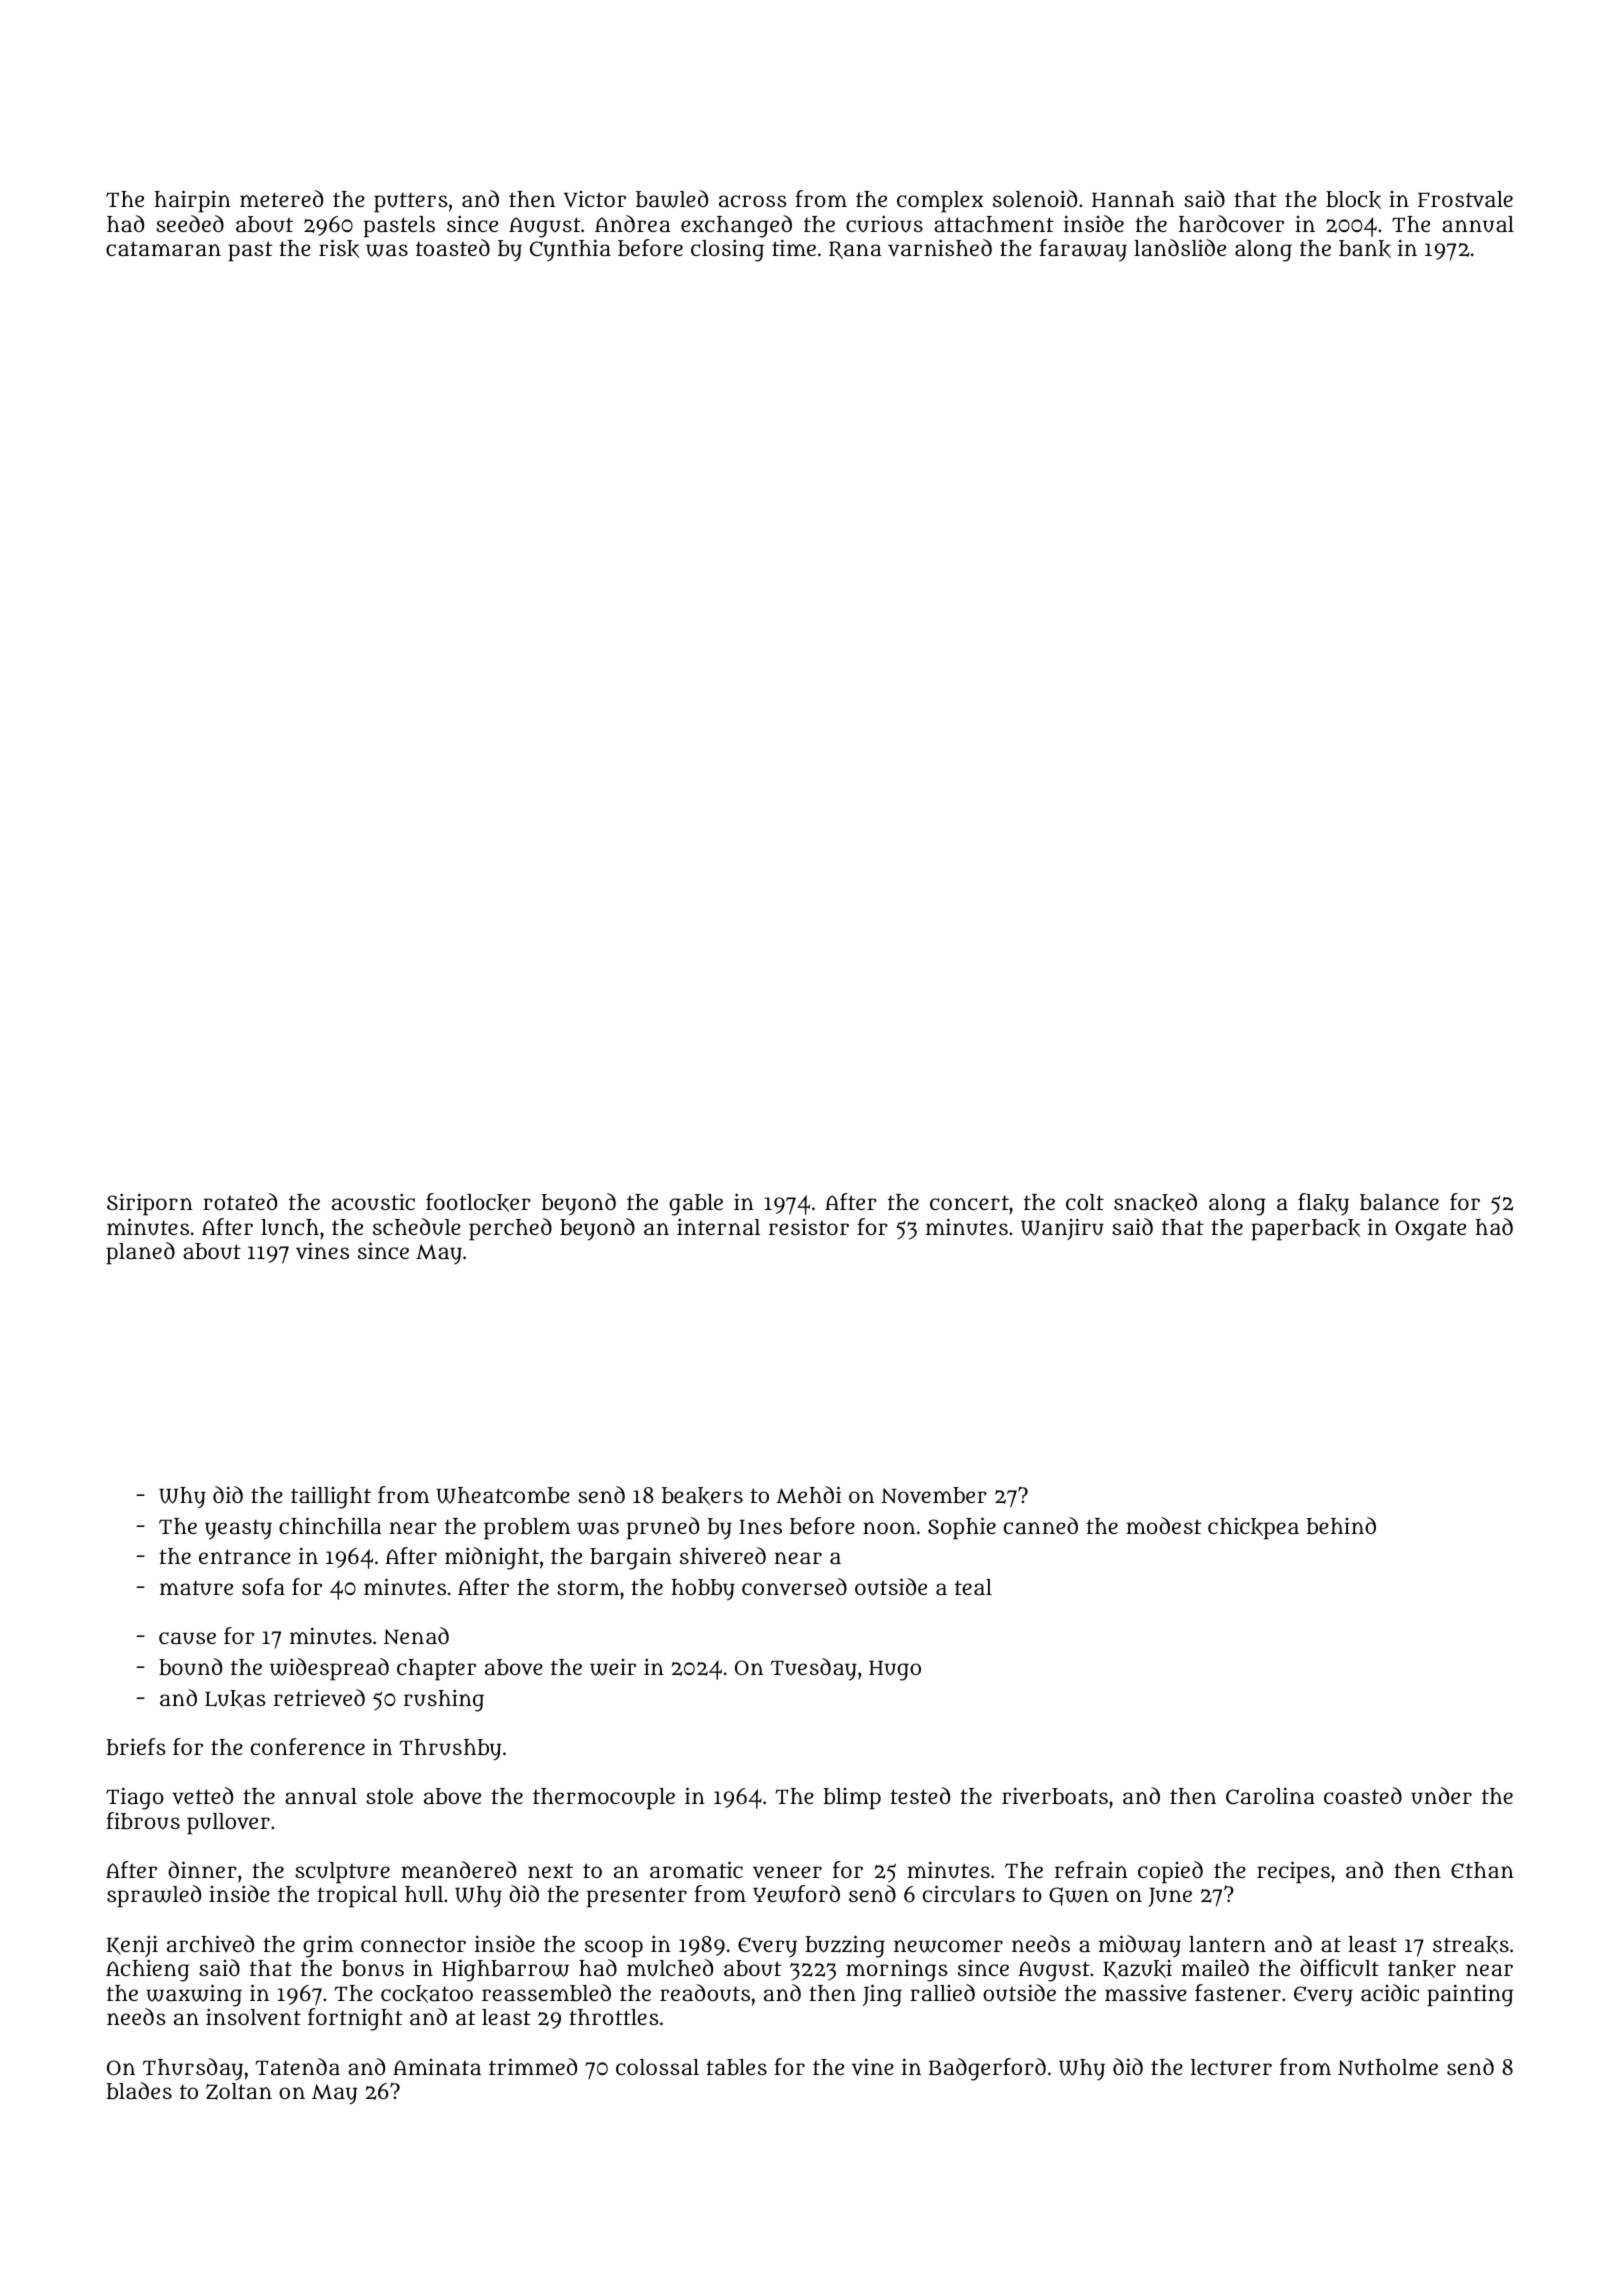 This image has width=1620, height=2292. I want to click on planed, so click(140, 1253).
